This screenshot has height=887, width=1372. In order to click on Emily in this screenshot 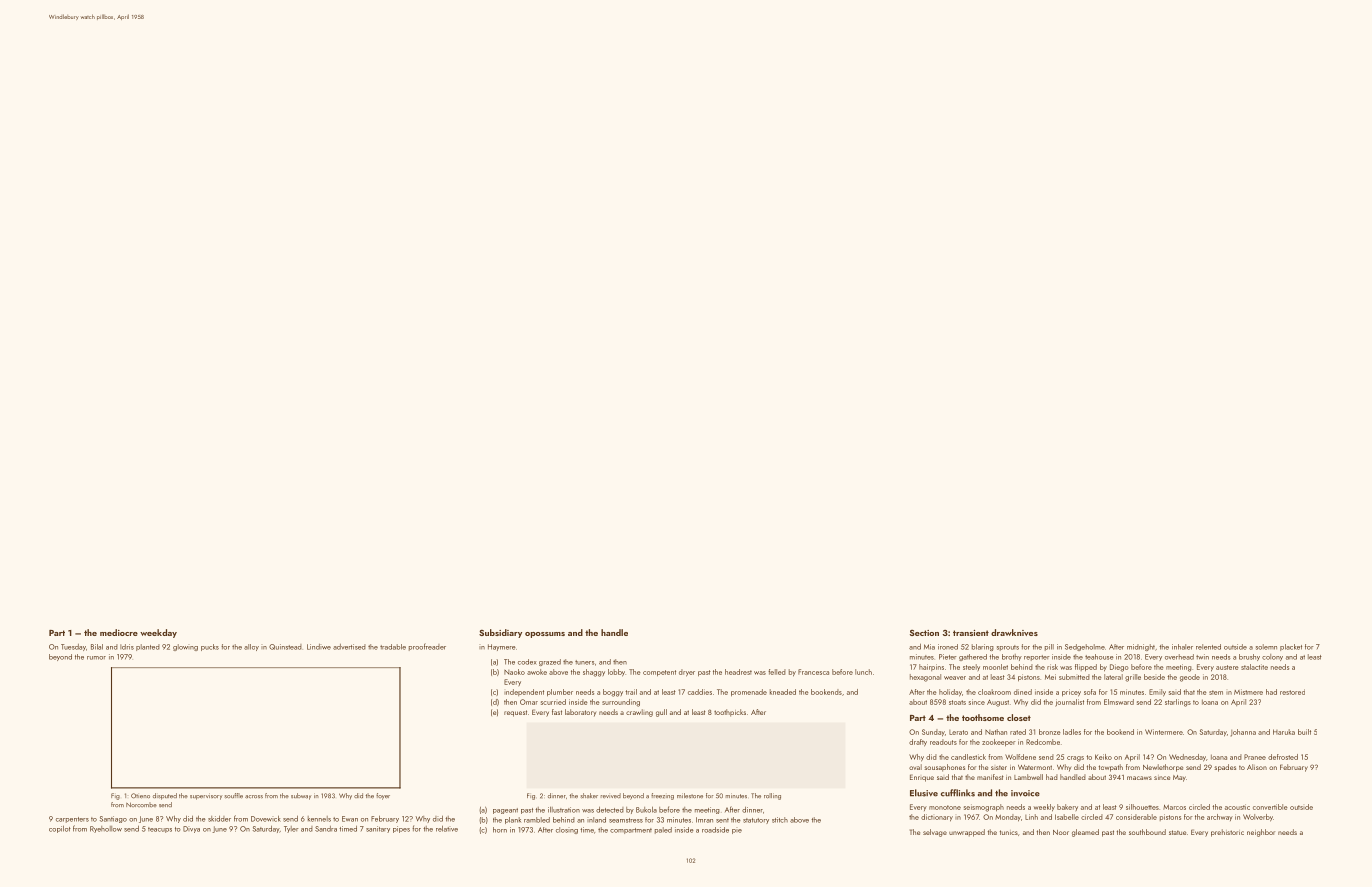, I will do `click(1157, 693)`.
